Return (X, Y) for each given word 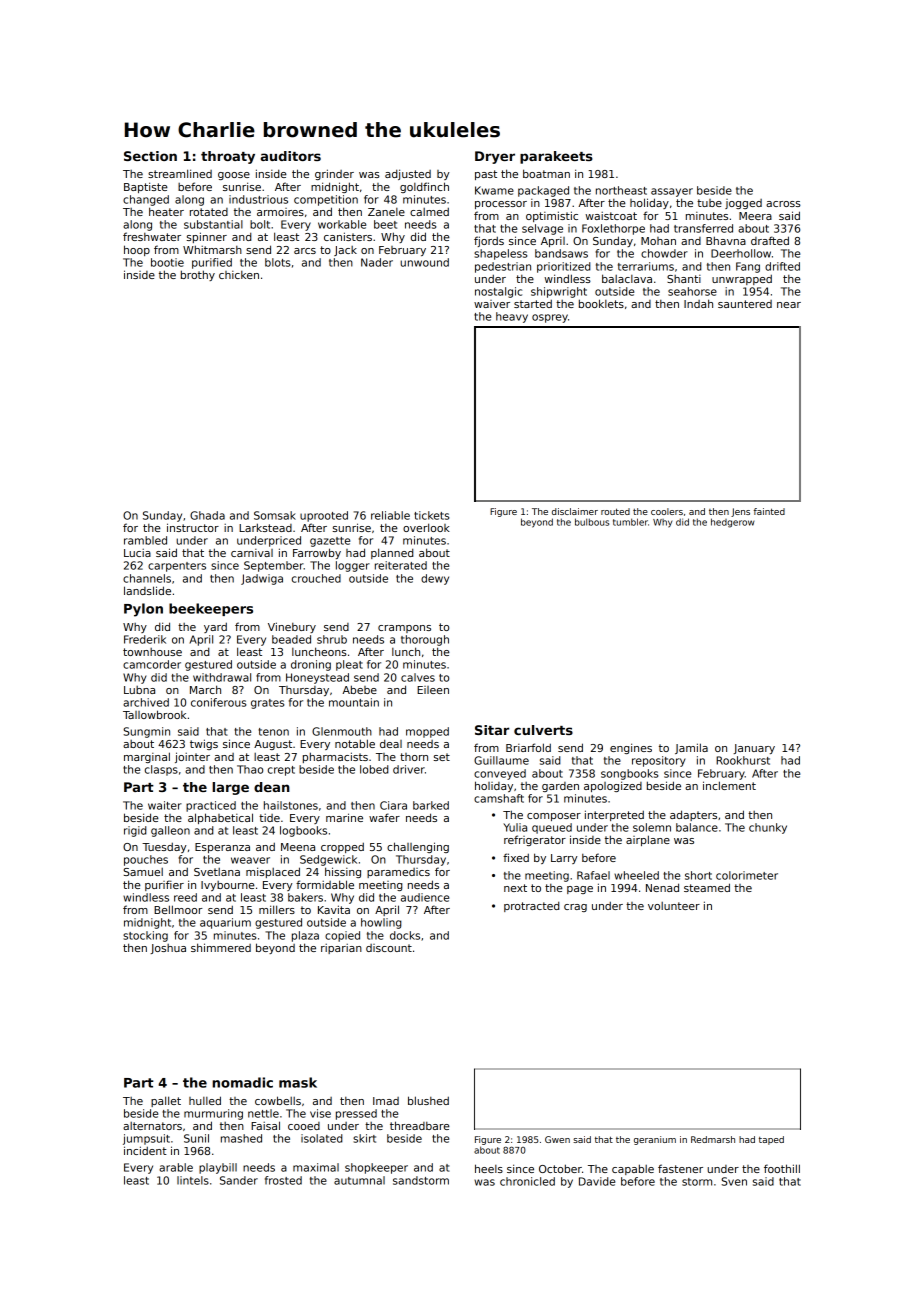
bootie (167, 262)
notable (355, 743)
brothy (198, 275)
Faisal (265, 1125)
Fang (748, 267)
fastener (680, 1168)
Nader (377, 262)
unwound (424, 262)
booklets (601, 303)
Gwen (557, 1139)
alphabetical (220, 818)
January (754, 749)
